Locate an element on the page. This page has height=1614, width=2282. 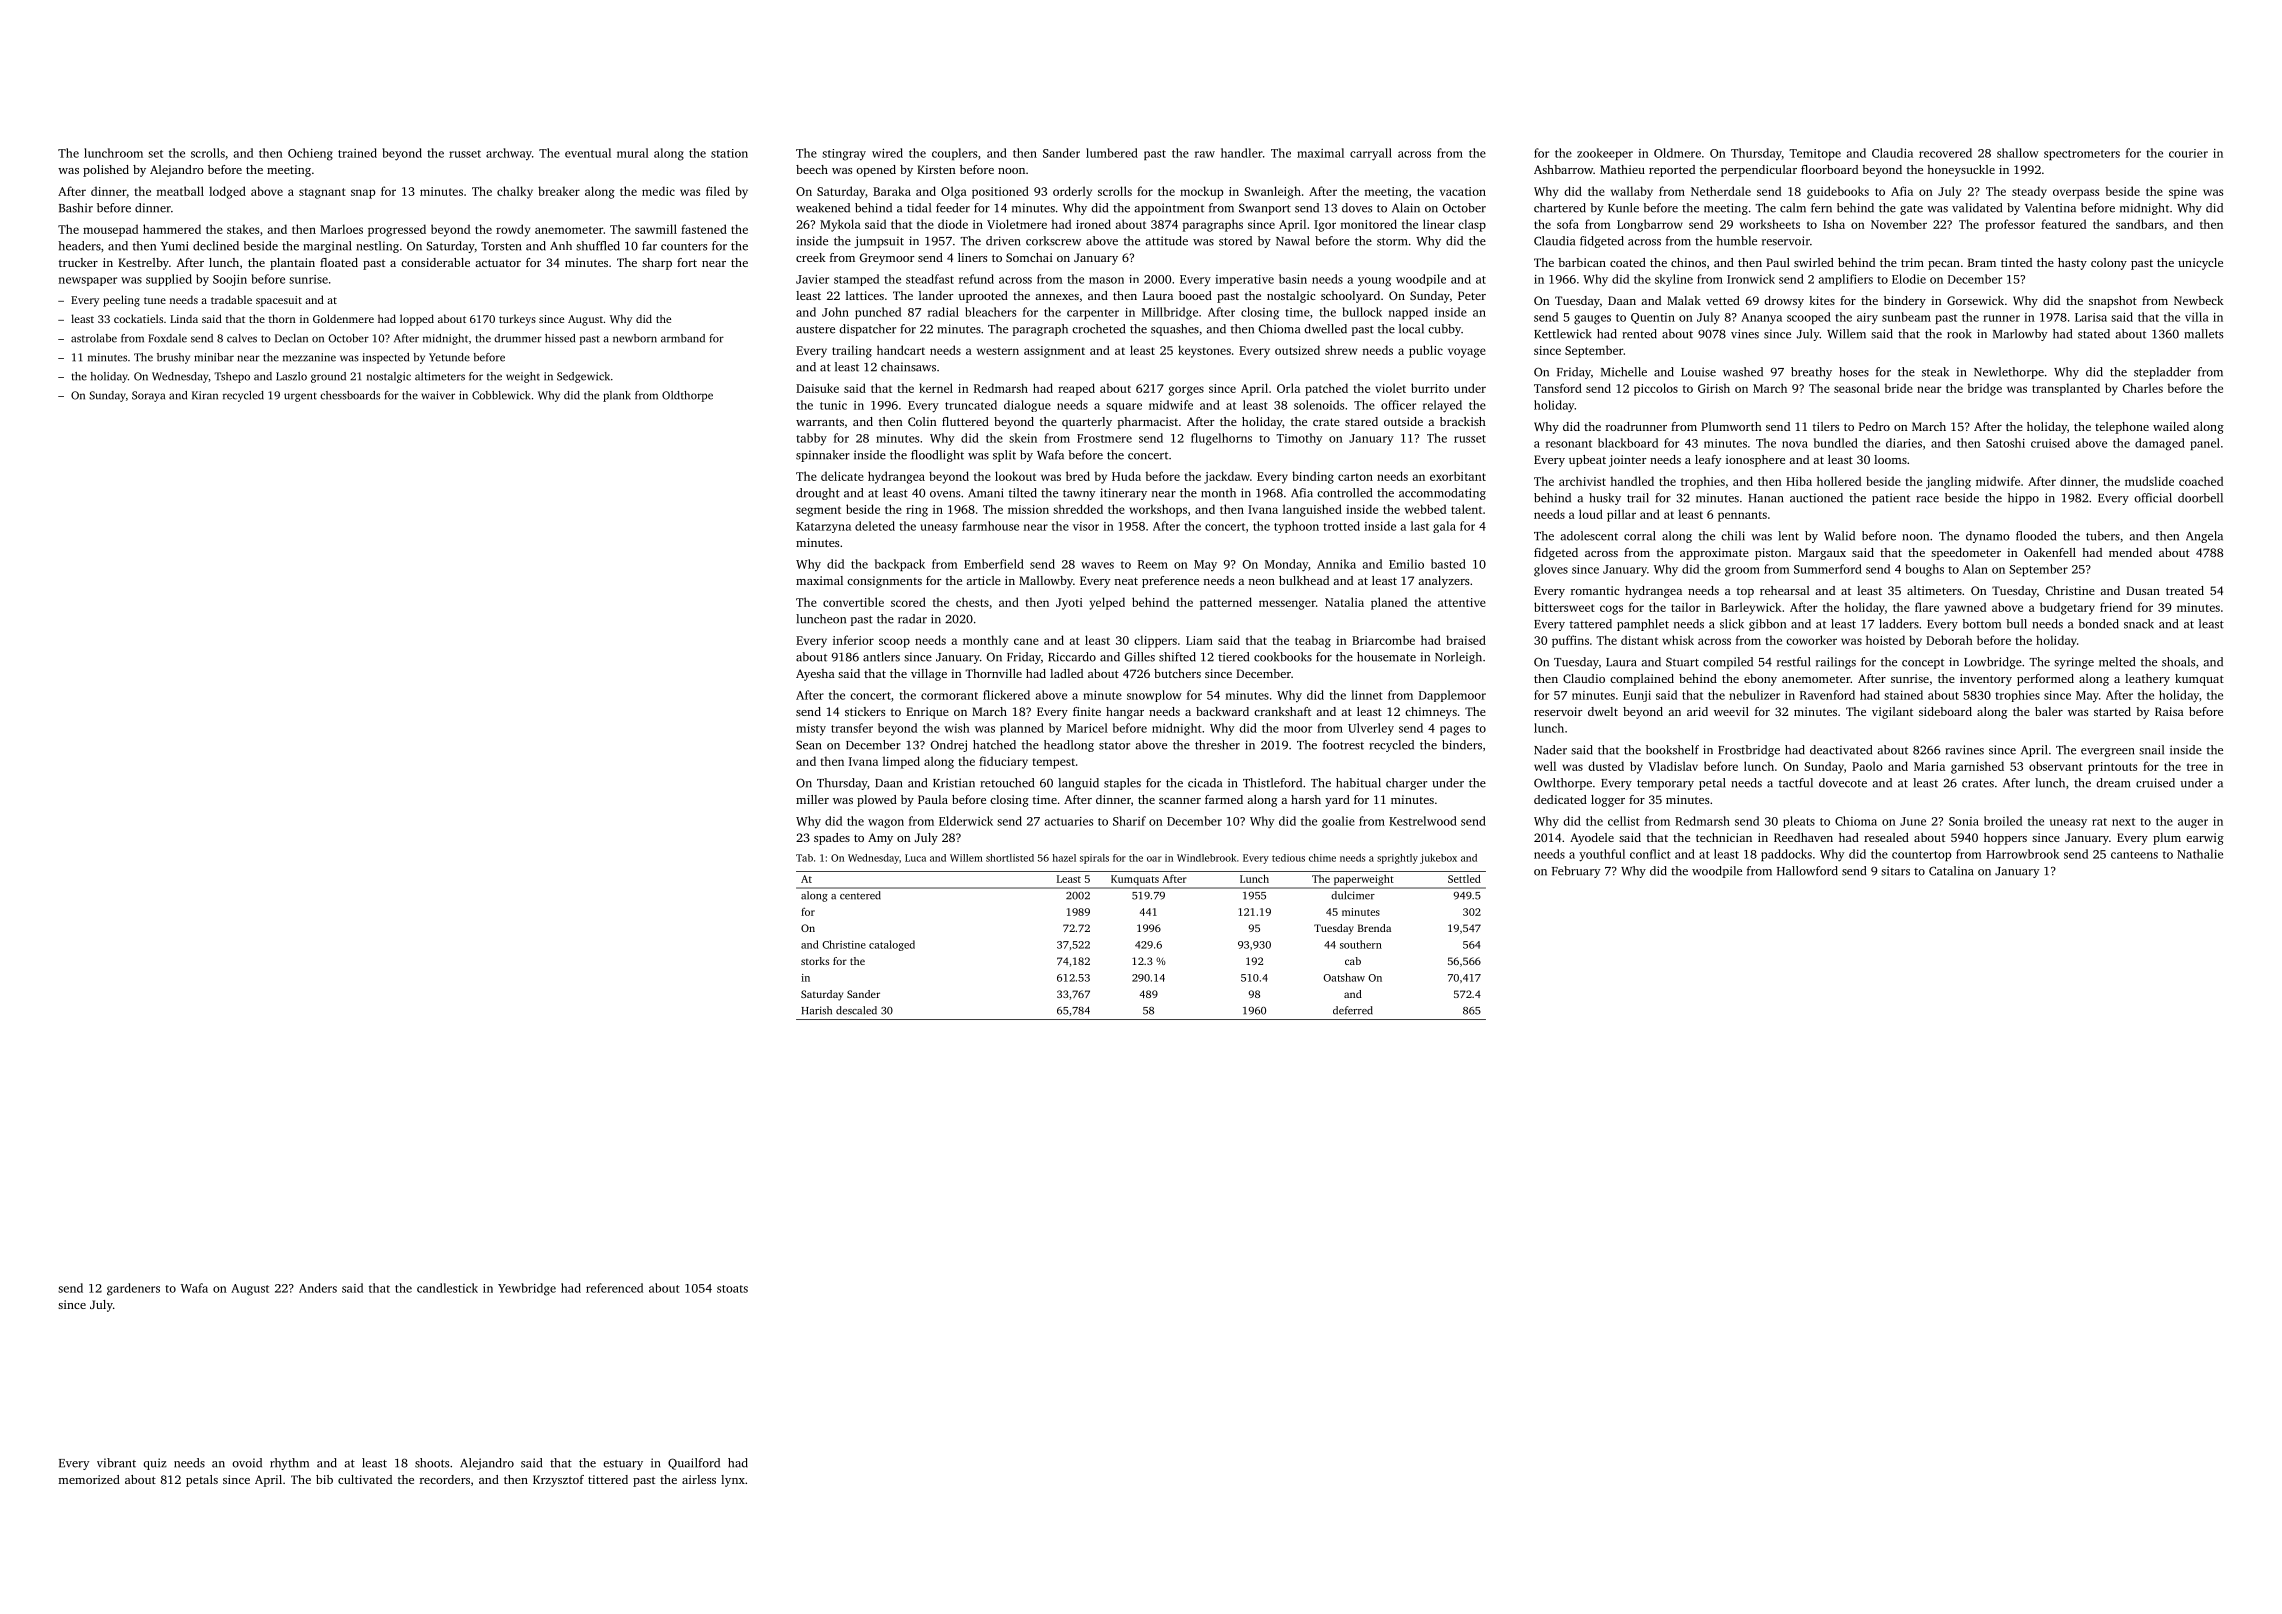
gardeners is located at coordinates (133, 1289).
